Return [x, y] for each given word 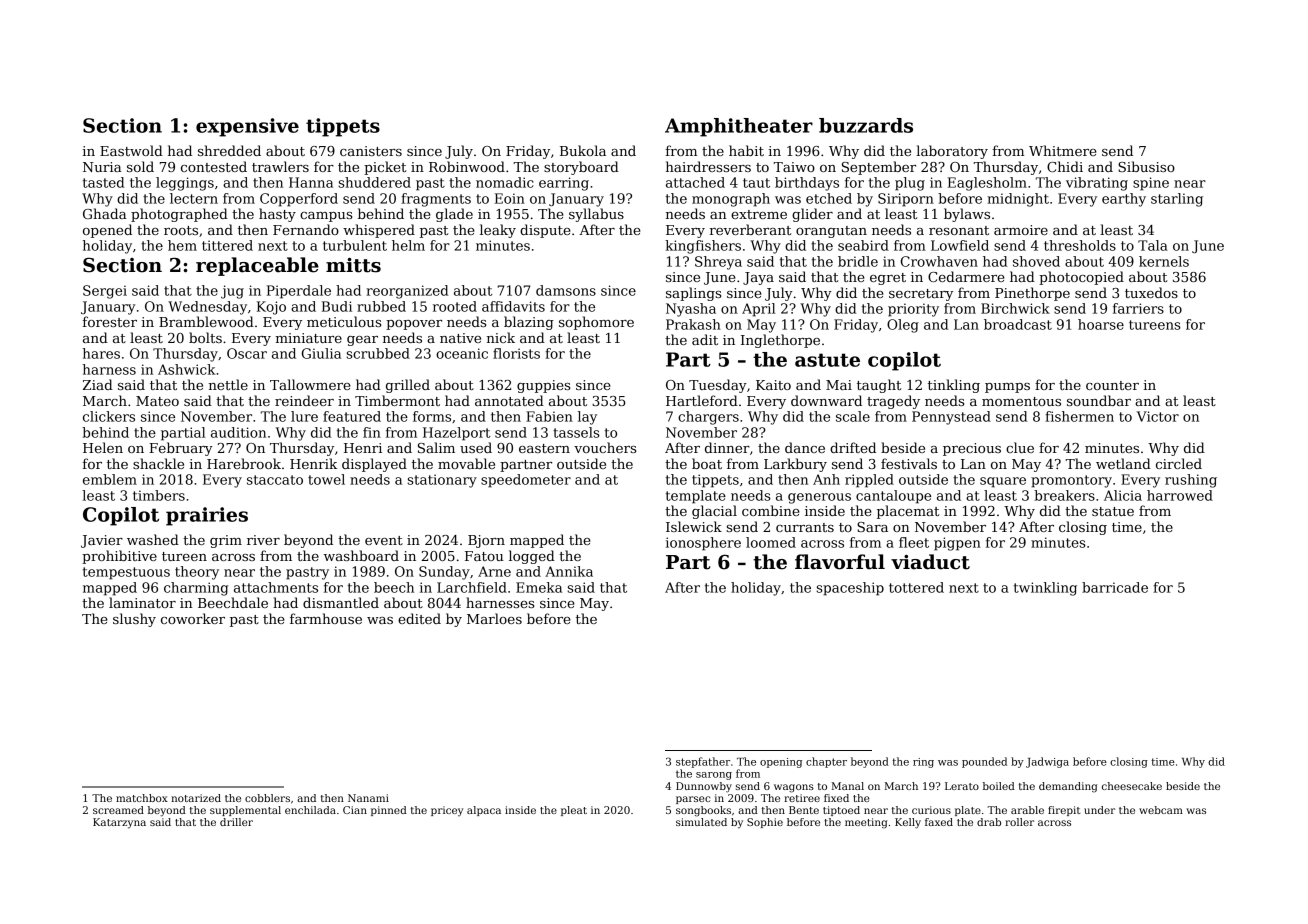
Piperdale [299, 292]
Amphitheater [739, 127]
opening [781, 763]
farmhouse [326, 618]
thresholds [1080, 245]
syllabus [596, 215]
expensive [247, 127]
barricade [1115, 587]
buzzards [866, 125]
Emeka [539, 587]
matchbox [142, 798]
